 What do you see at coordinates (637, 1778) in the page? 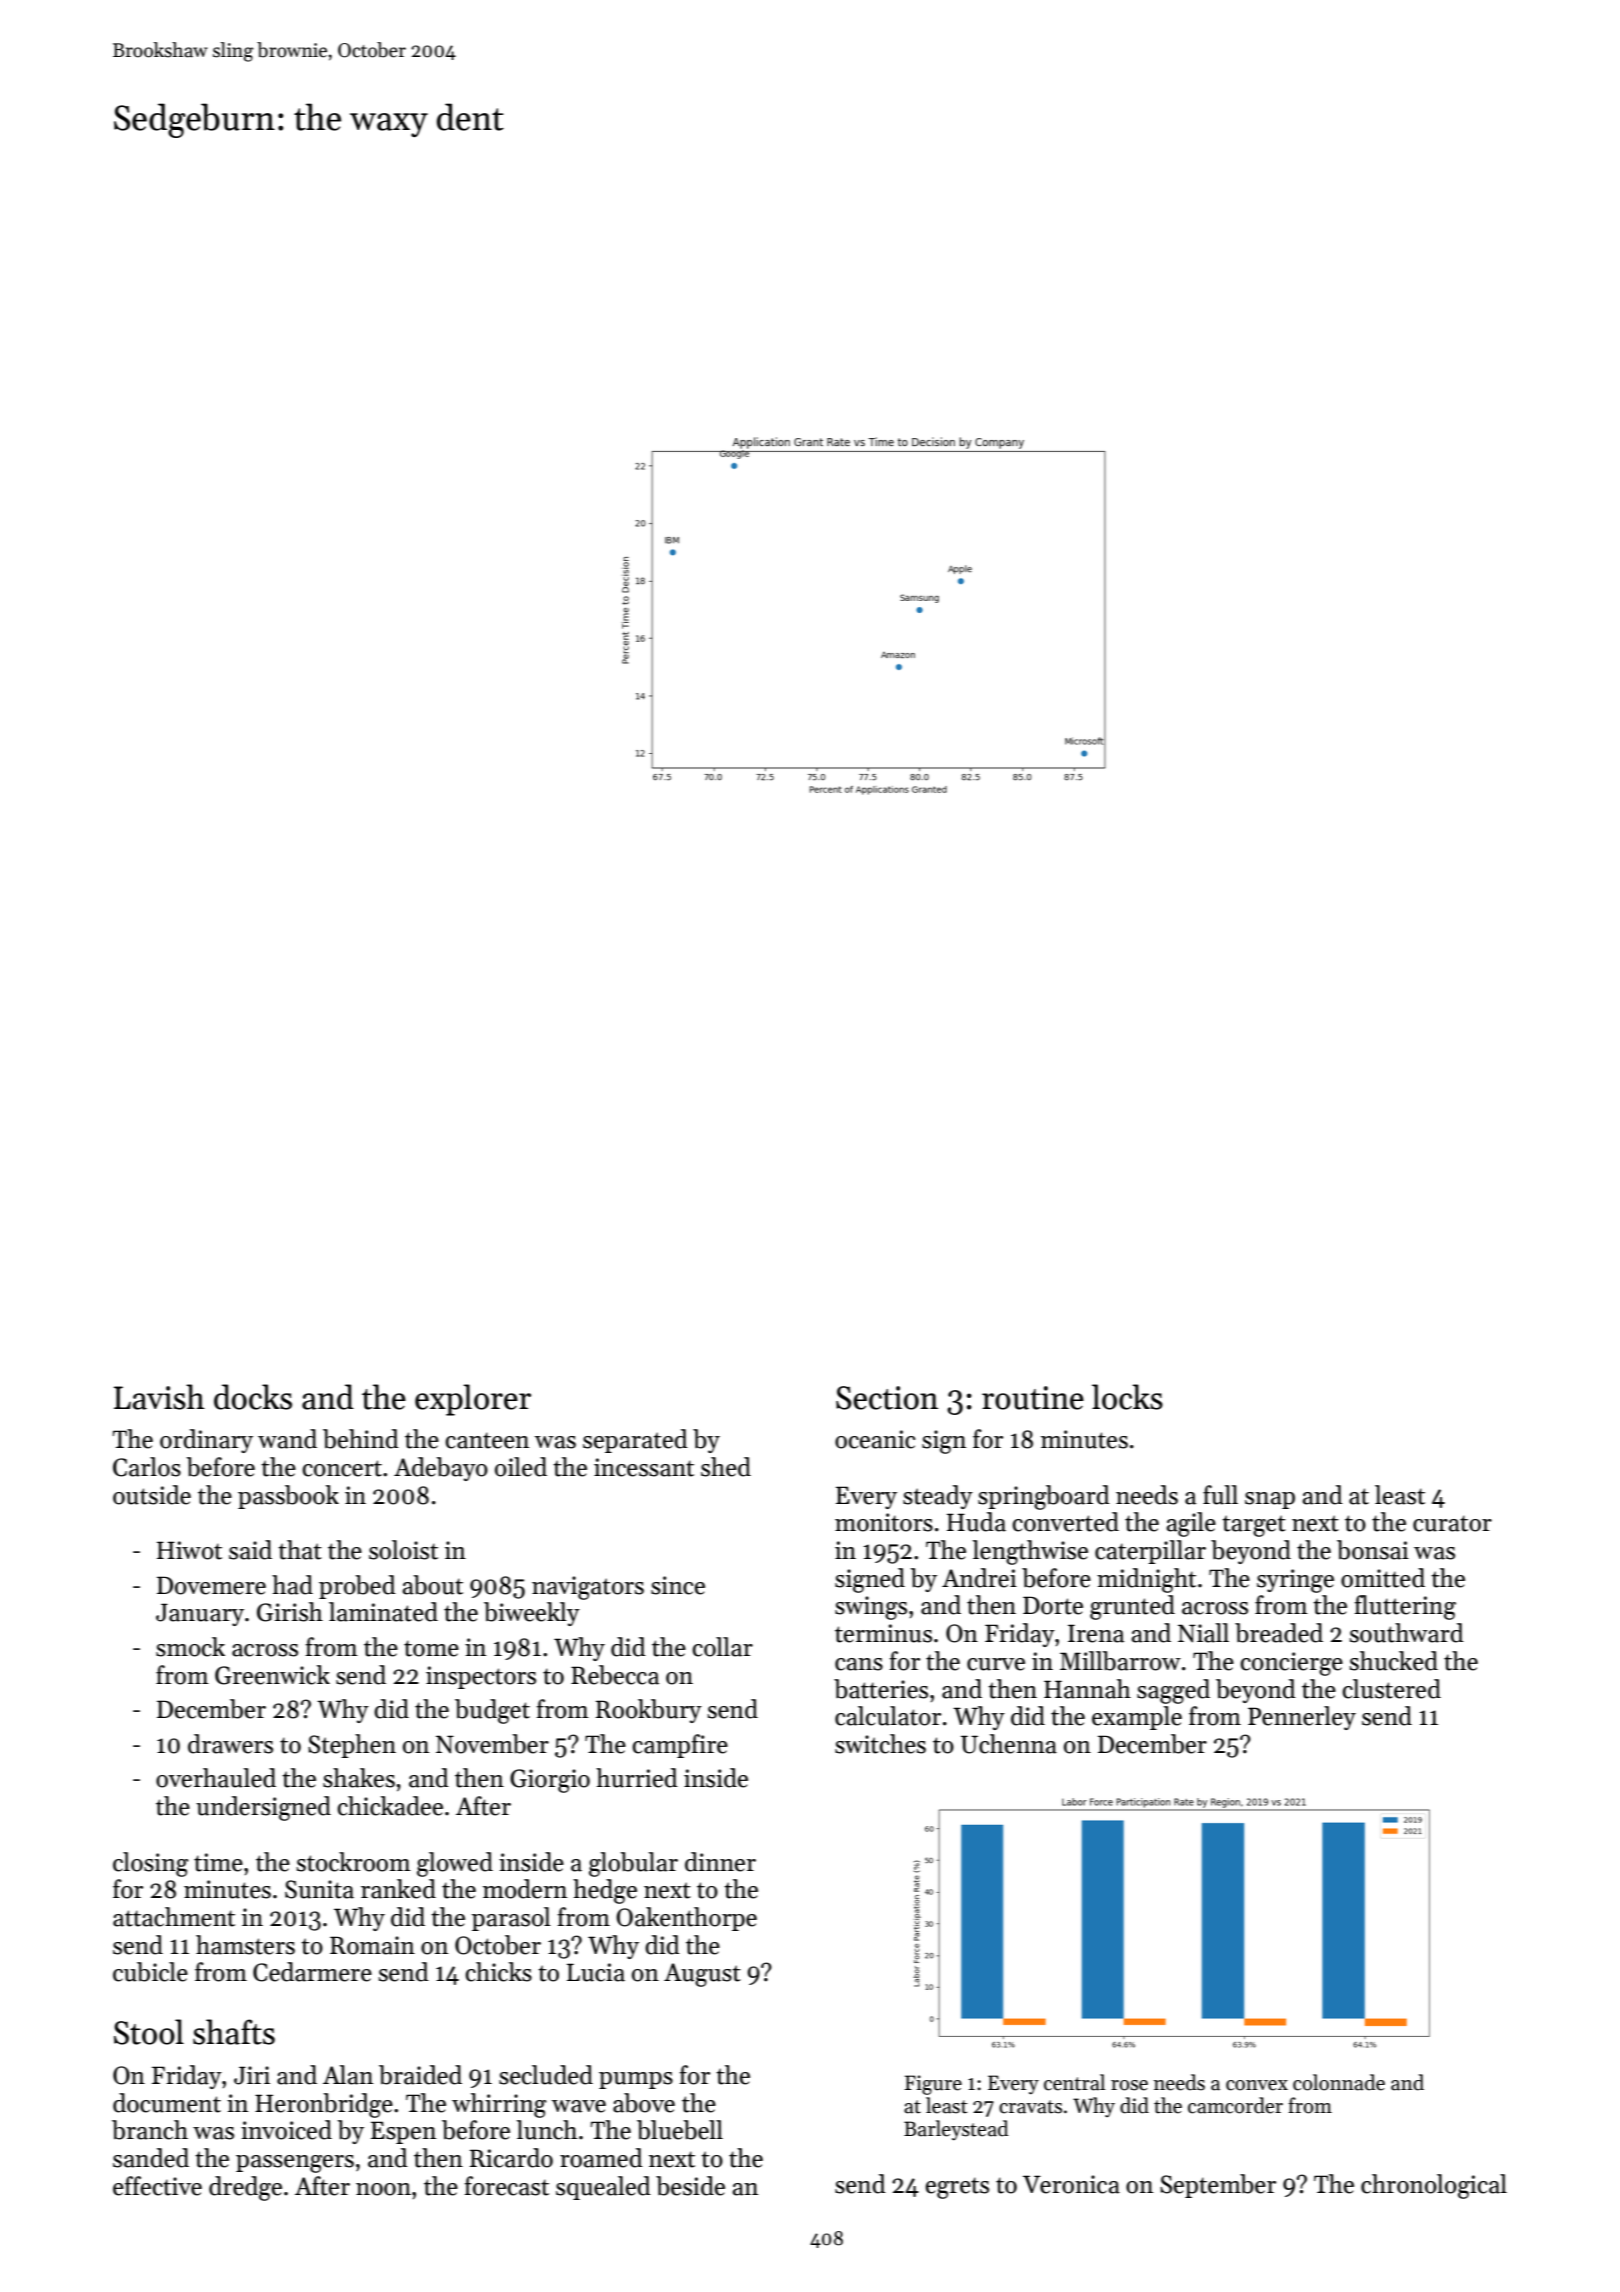
I see `hurried` at bounding box center [637, 1778].
